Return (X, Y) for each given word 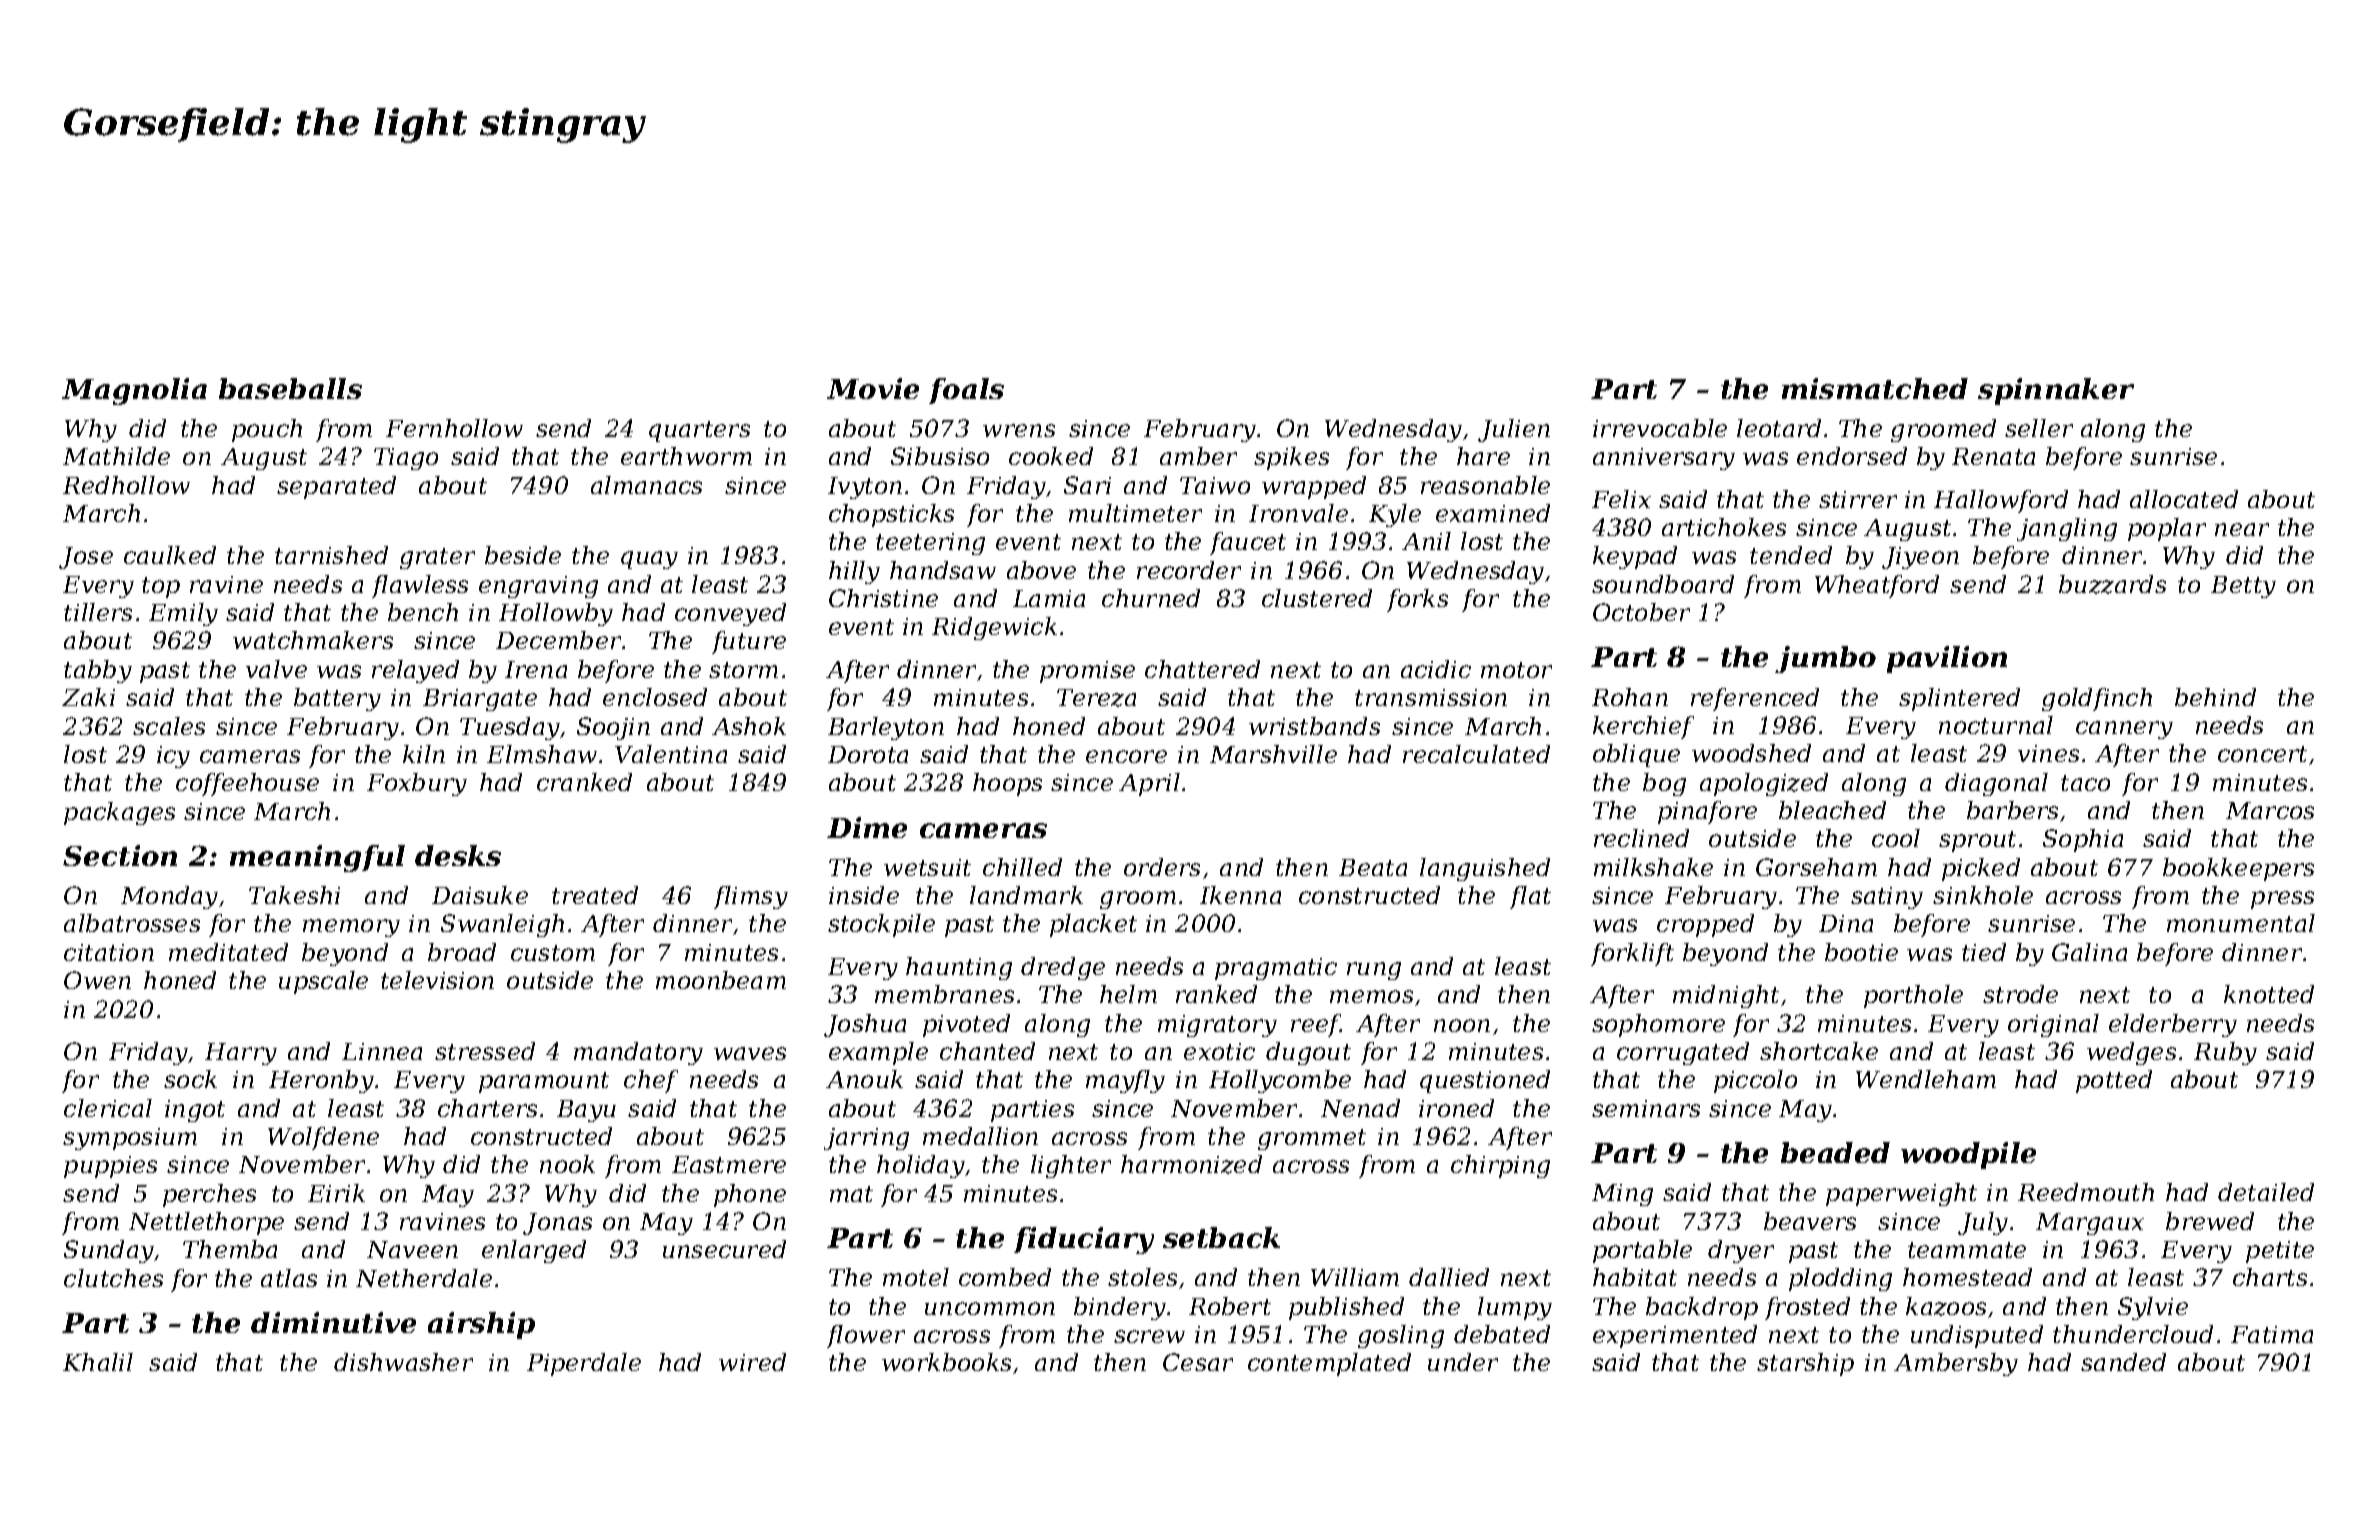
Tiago (406, 459)
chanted (987, 1051)
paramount (544, 1082)
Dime (867, 827)
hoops (1007, 784)
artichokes (1724, 527)
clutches (113, 1278)
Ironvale (1298, 513)
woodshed (1751, 753)
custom (553, 953)
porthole (1913, 996)
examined (1493, 513)
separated (336, 487)
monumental (2241, 923)
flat (1530, 897)
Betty (2243, 587)
